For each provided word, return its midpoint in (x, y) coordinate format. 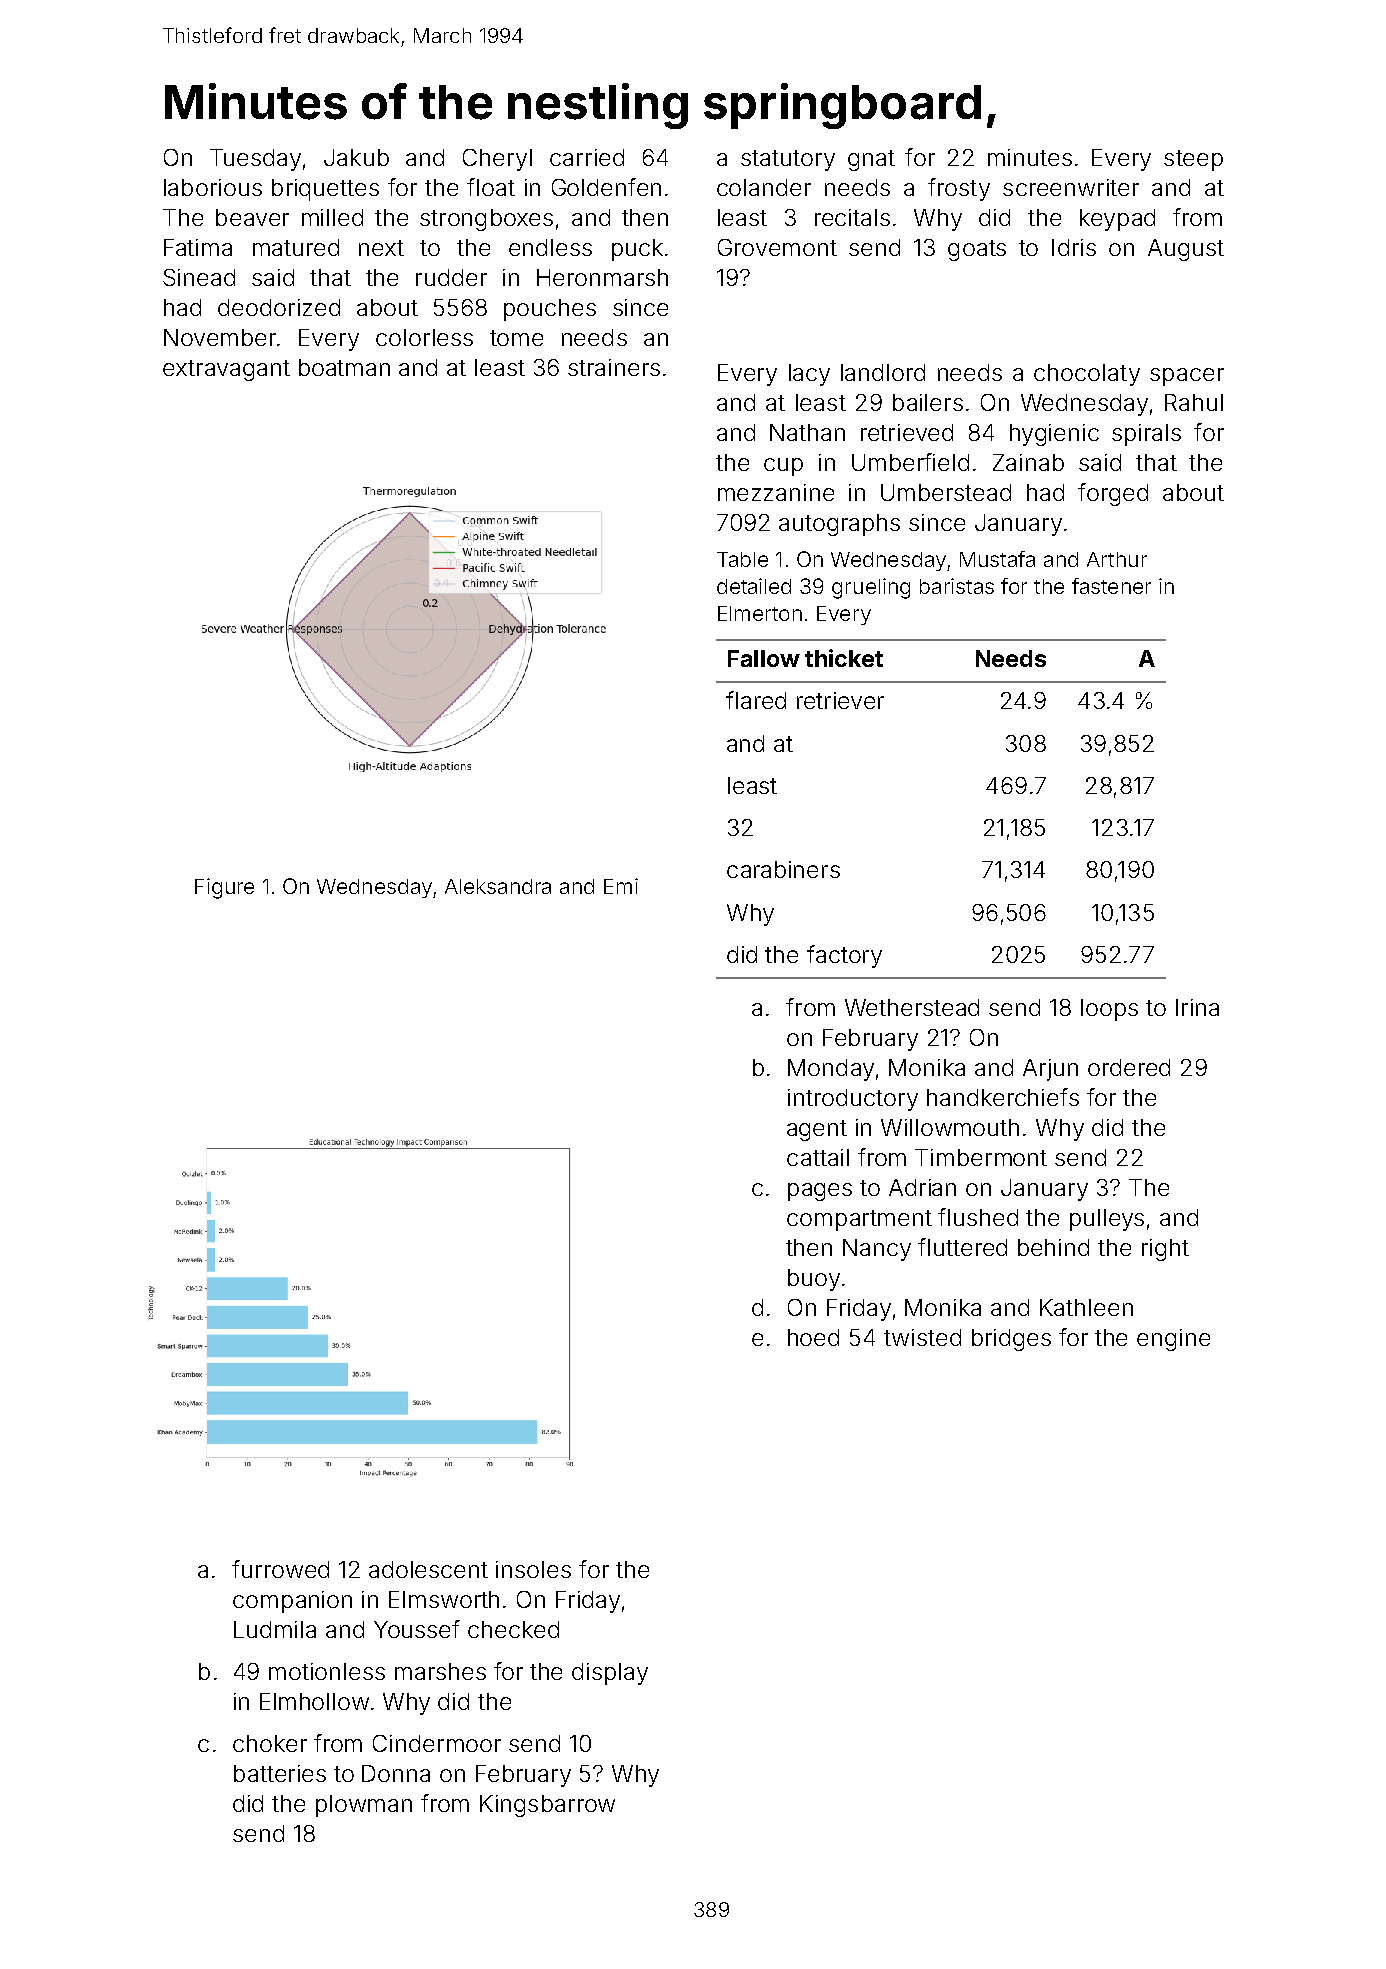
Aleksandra (498, 886)
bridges (1011, 1340)
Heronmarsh (602, 277)
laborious (213, 187)
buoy (814, 1280)
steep (1193, 160)
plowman (364, 1806)
